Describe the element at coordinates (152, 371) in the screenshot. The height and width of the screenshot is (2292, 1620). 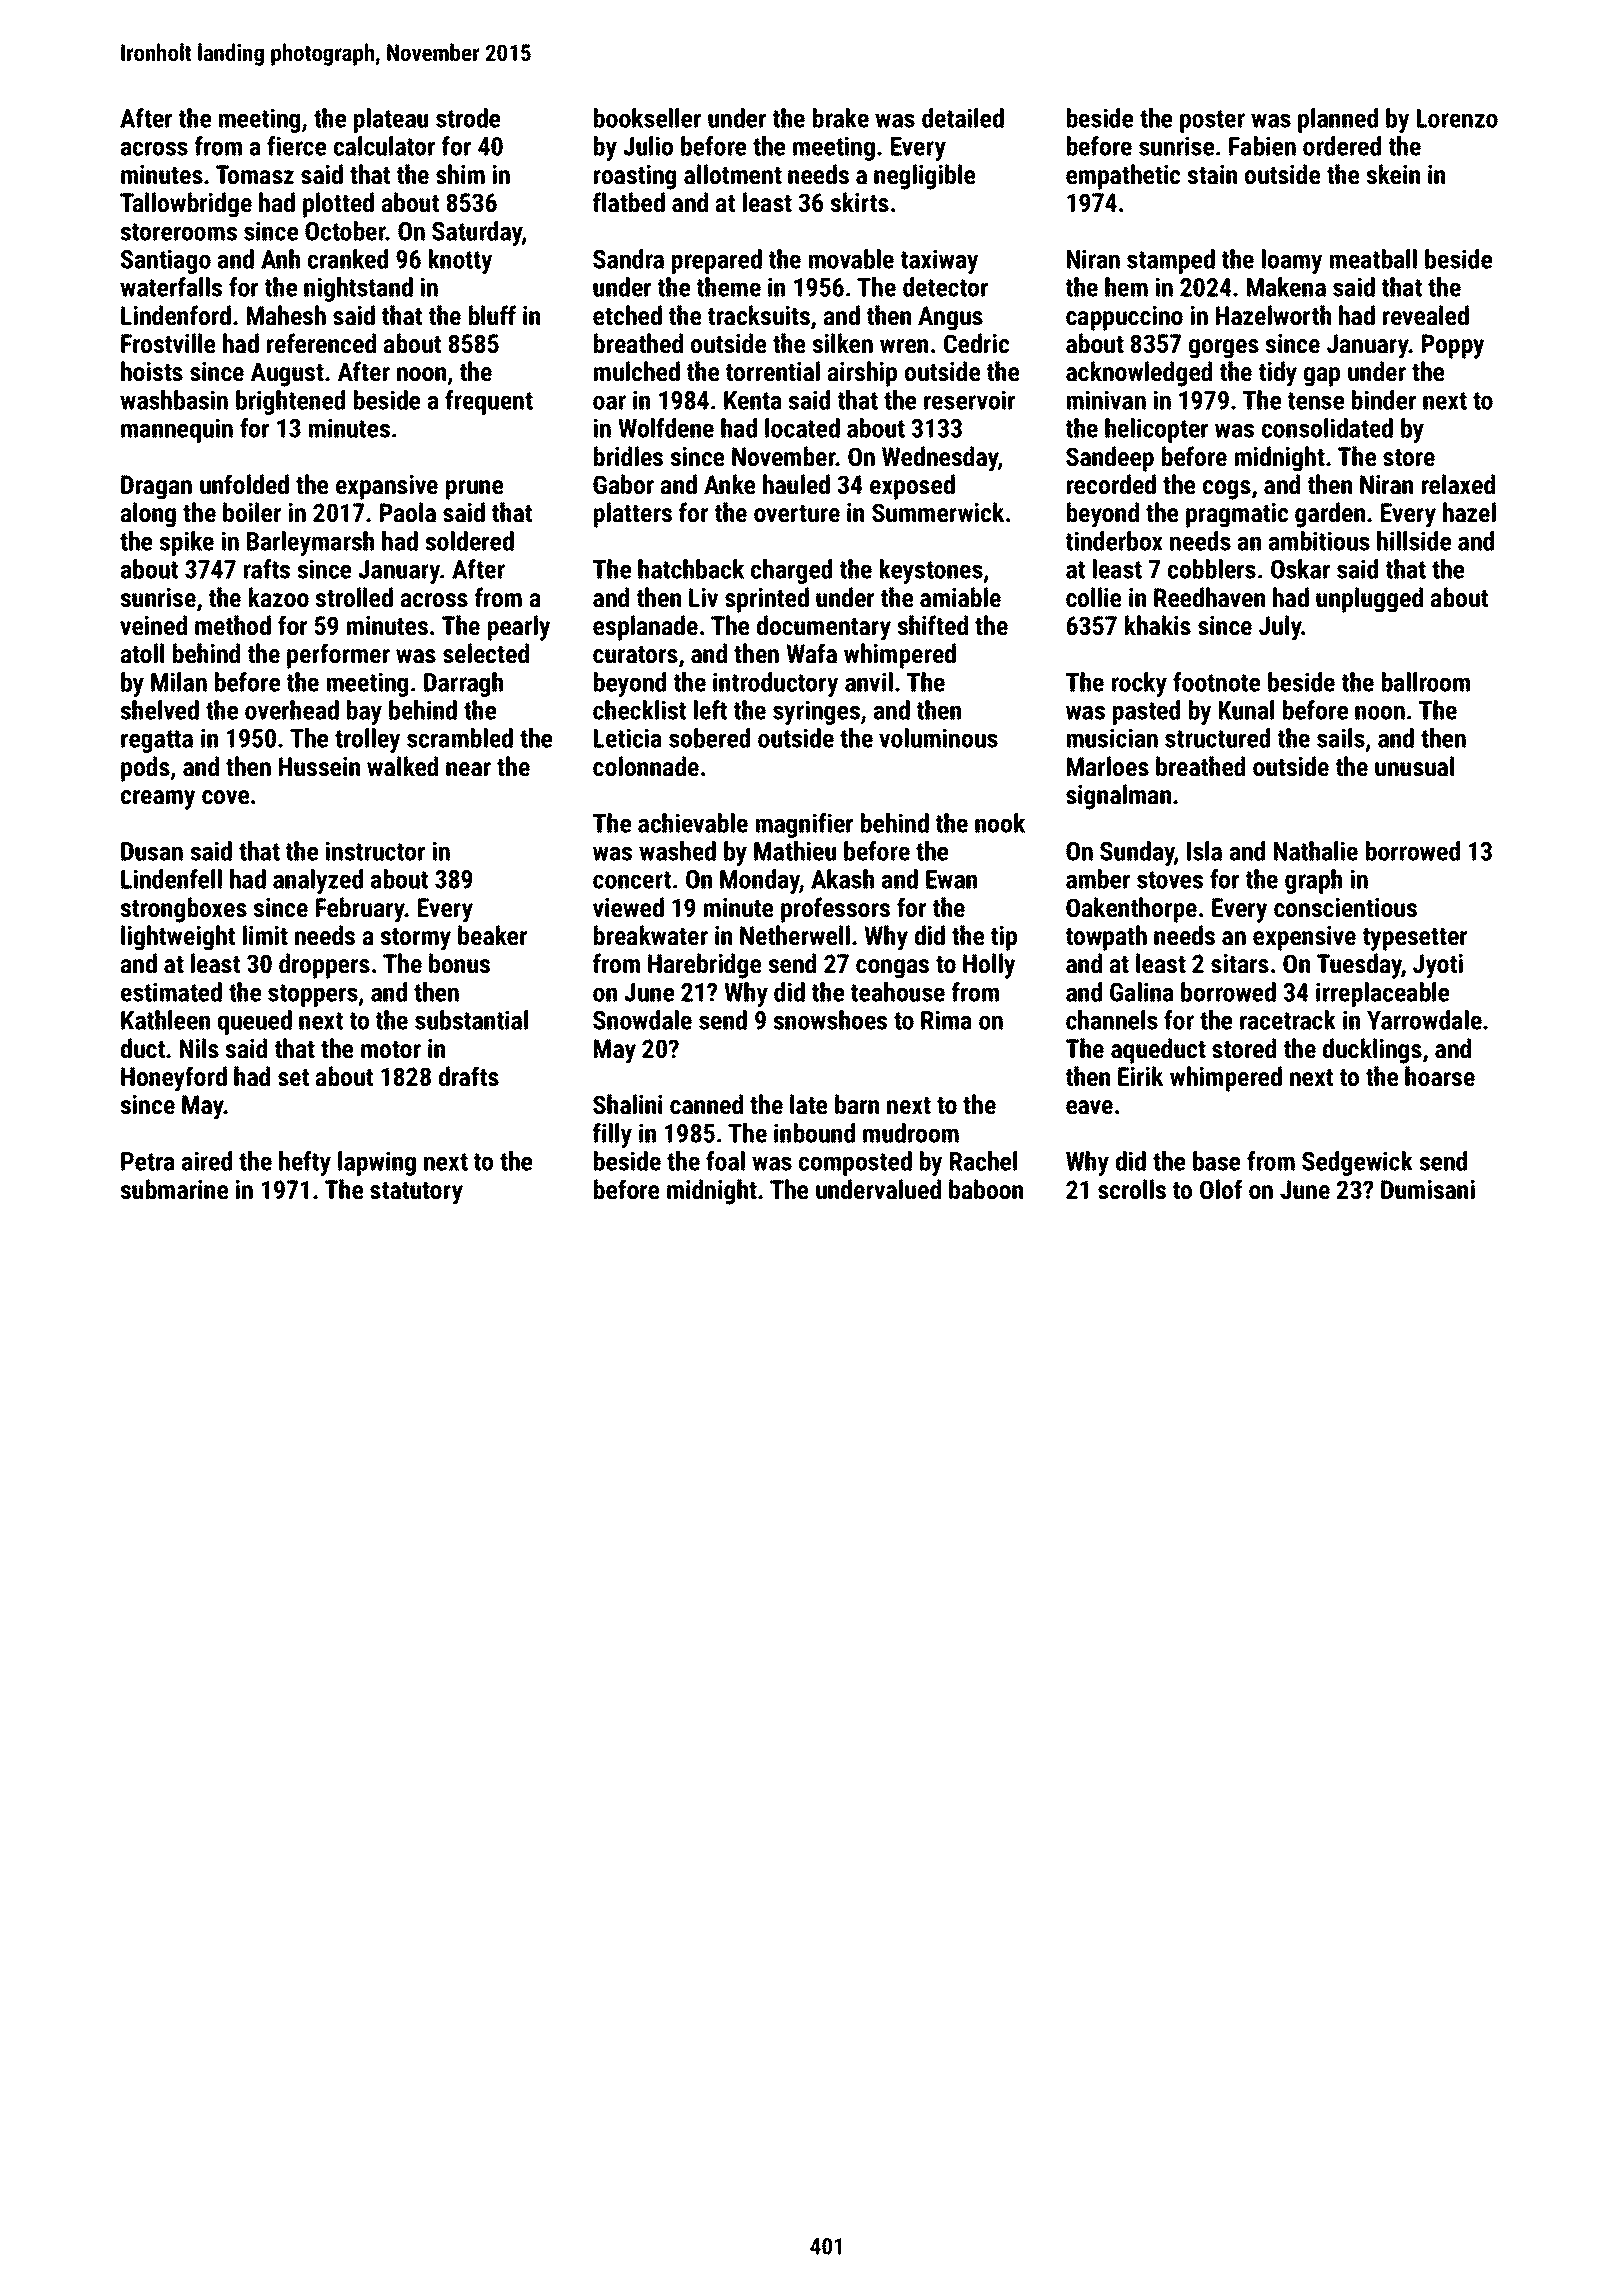
I see `hoists` at that location.
